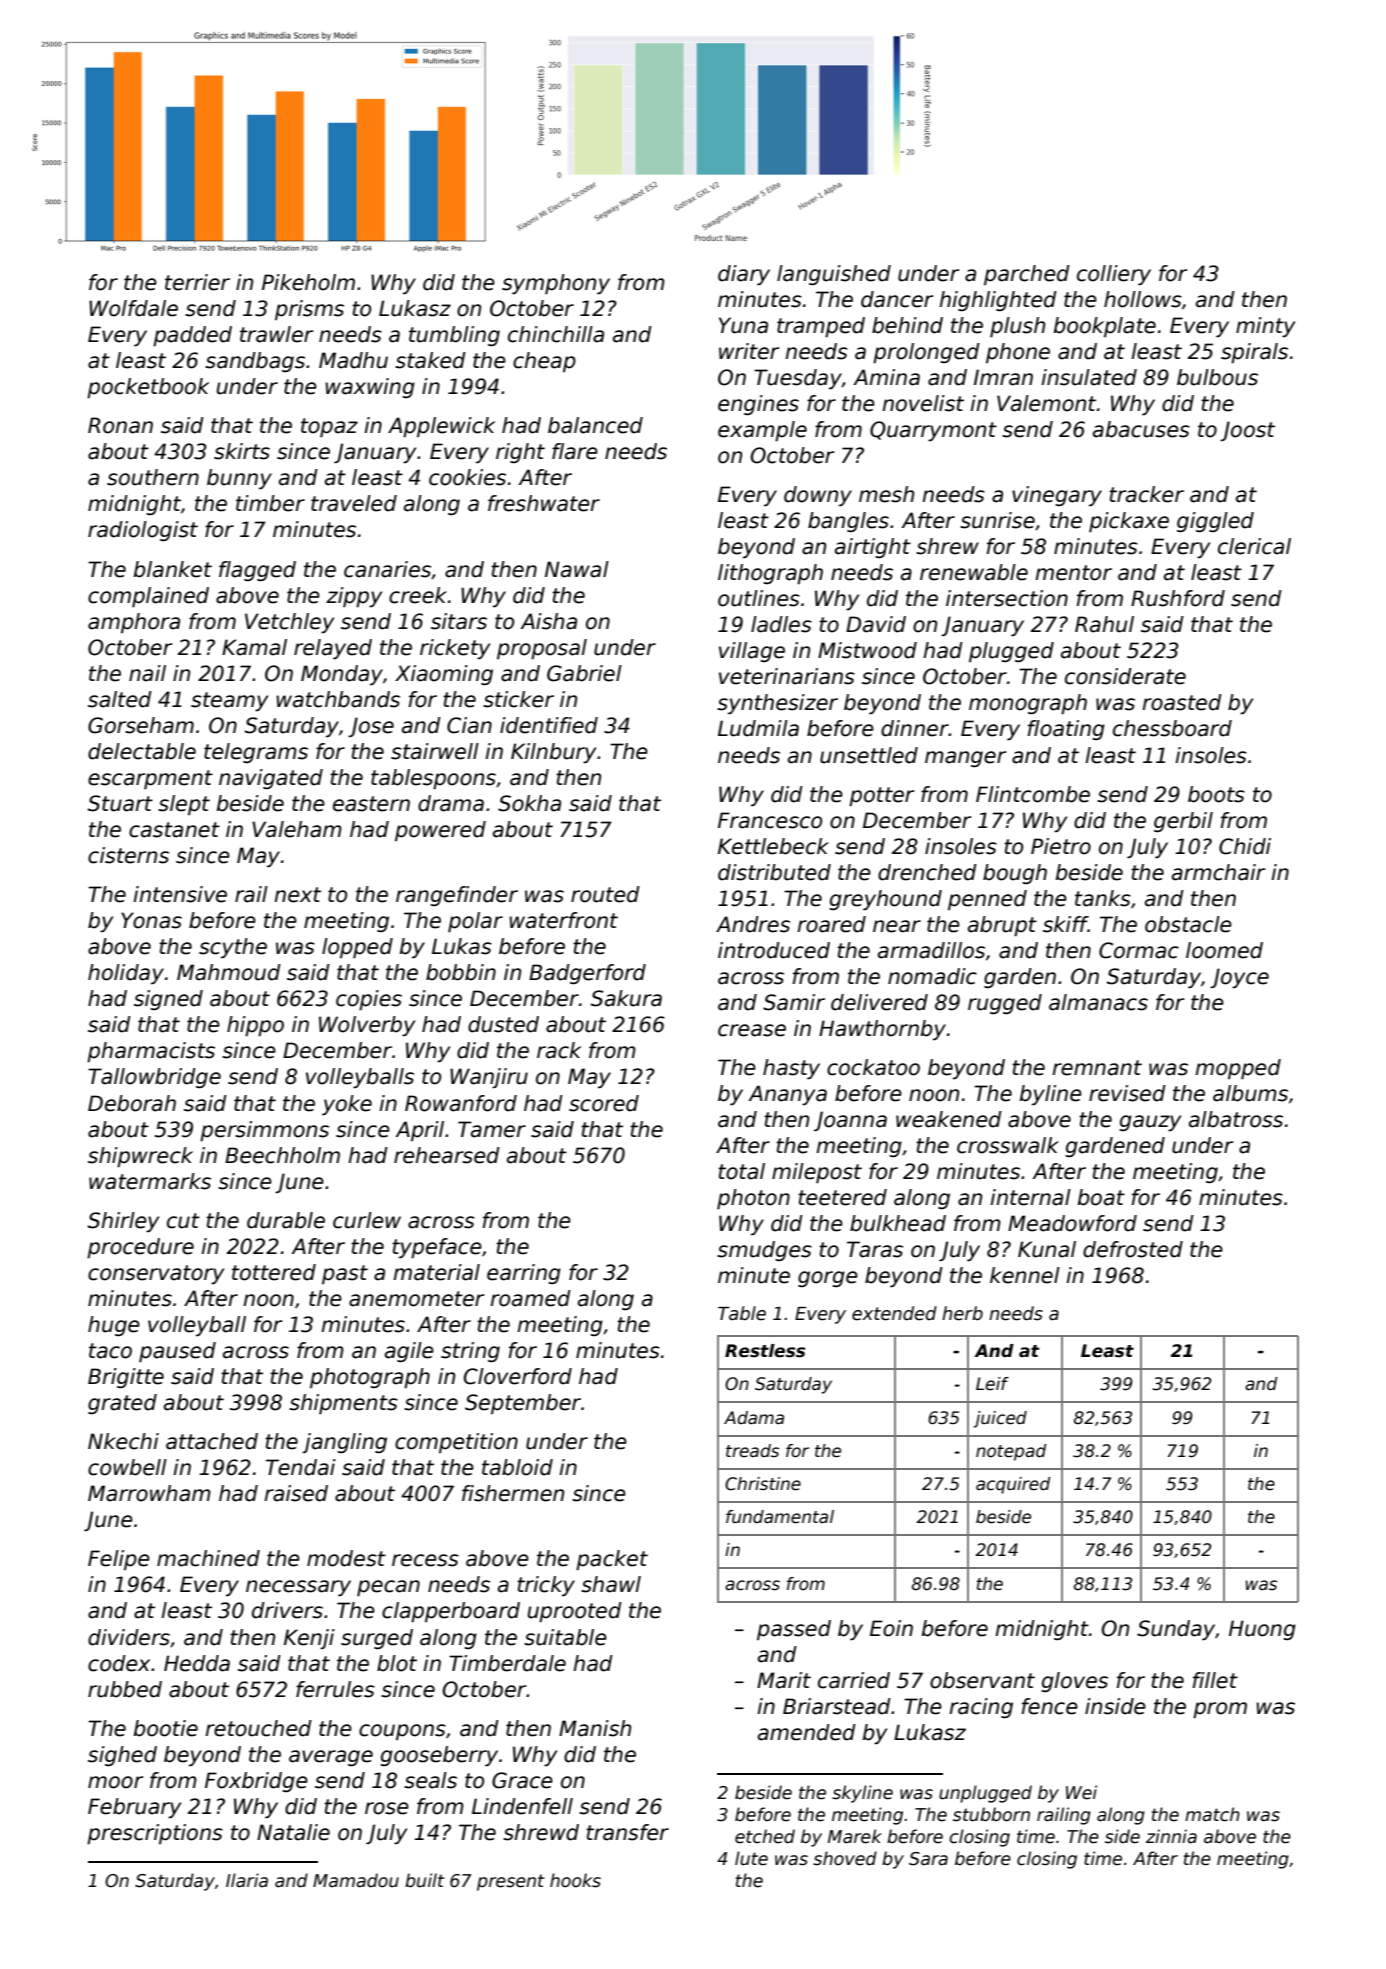  What do you see at coordinates (765, 1351) in the image?
I see `Restless` at bounding box center [765, 1351].
